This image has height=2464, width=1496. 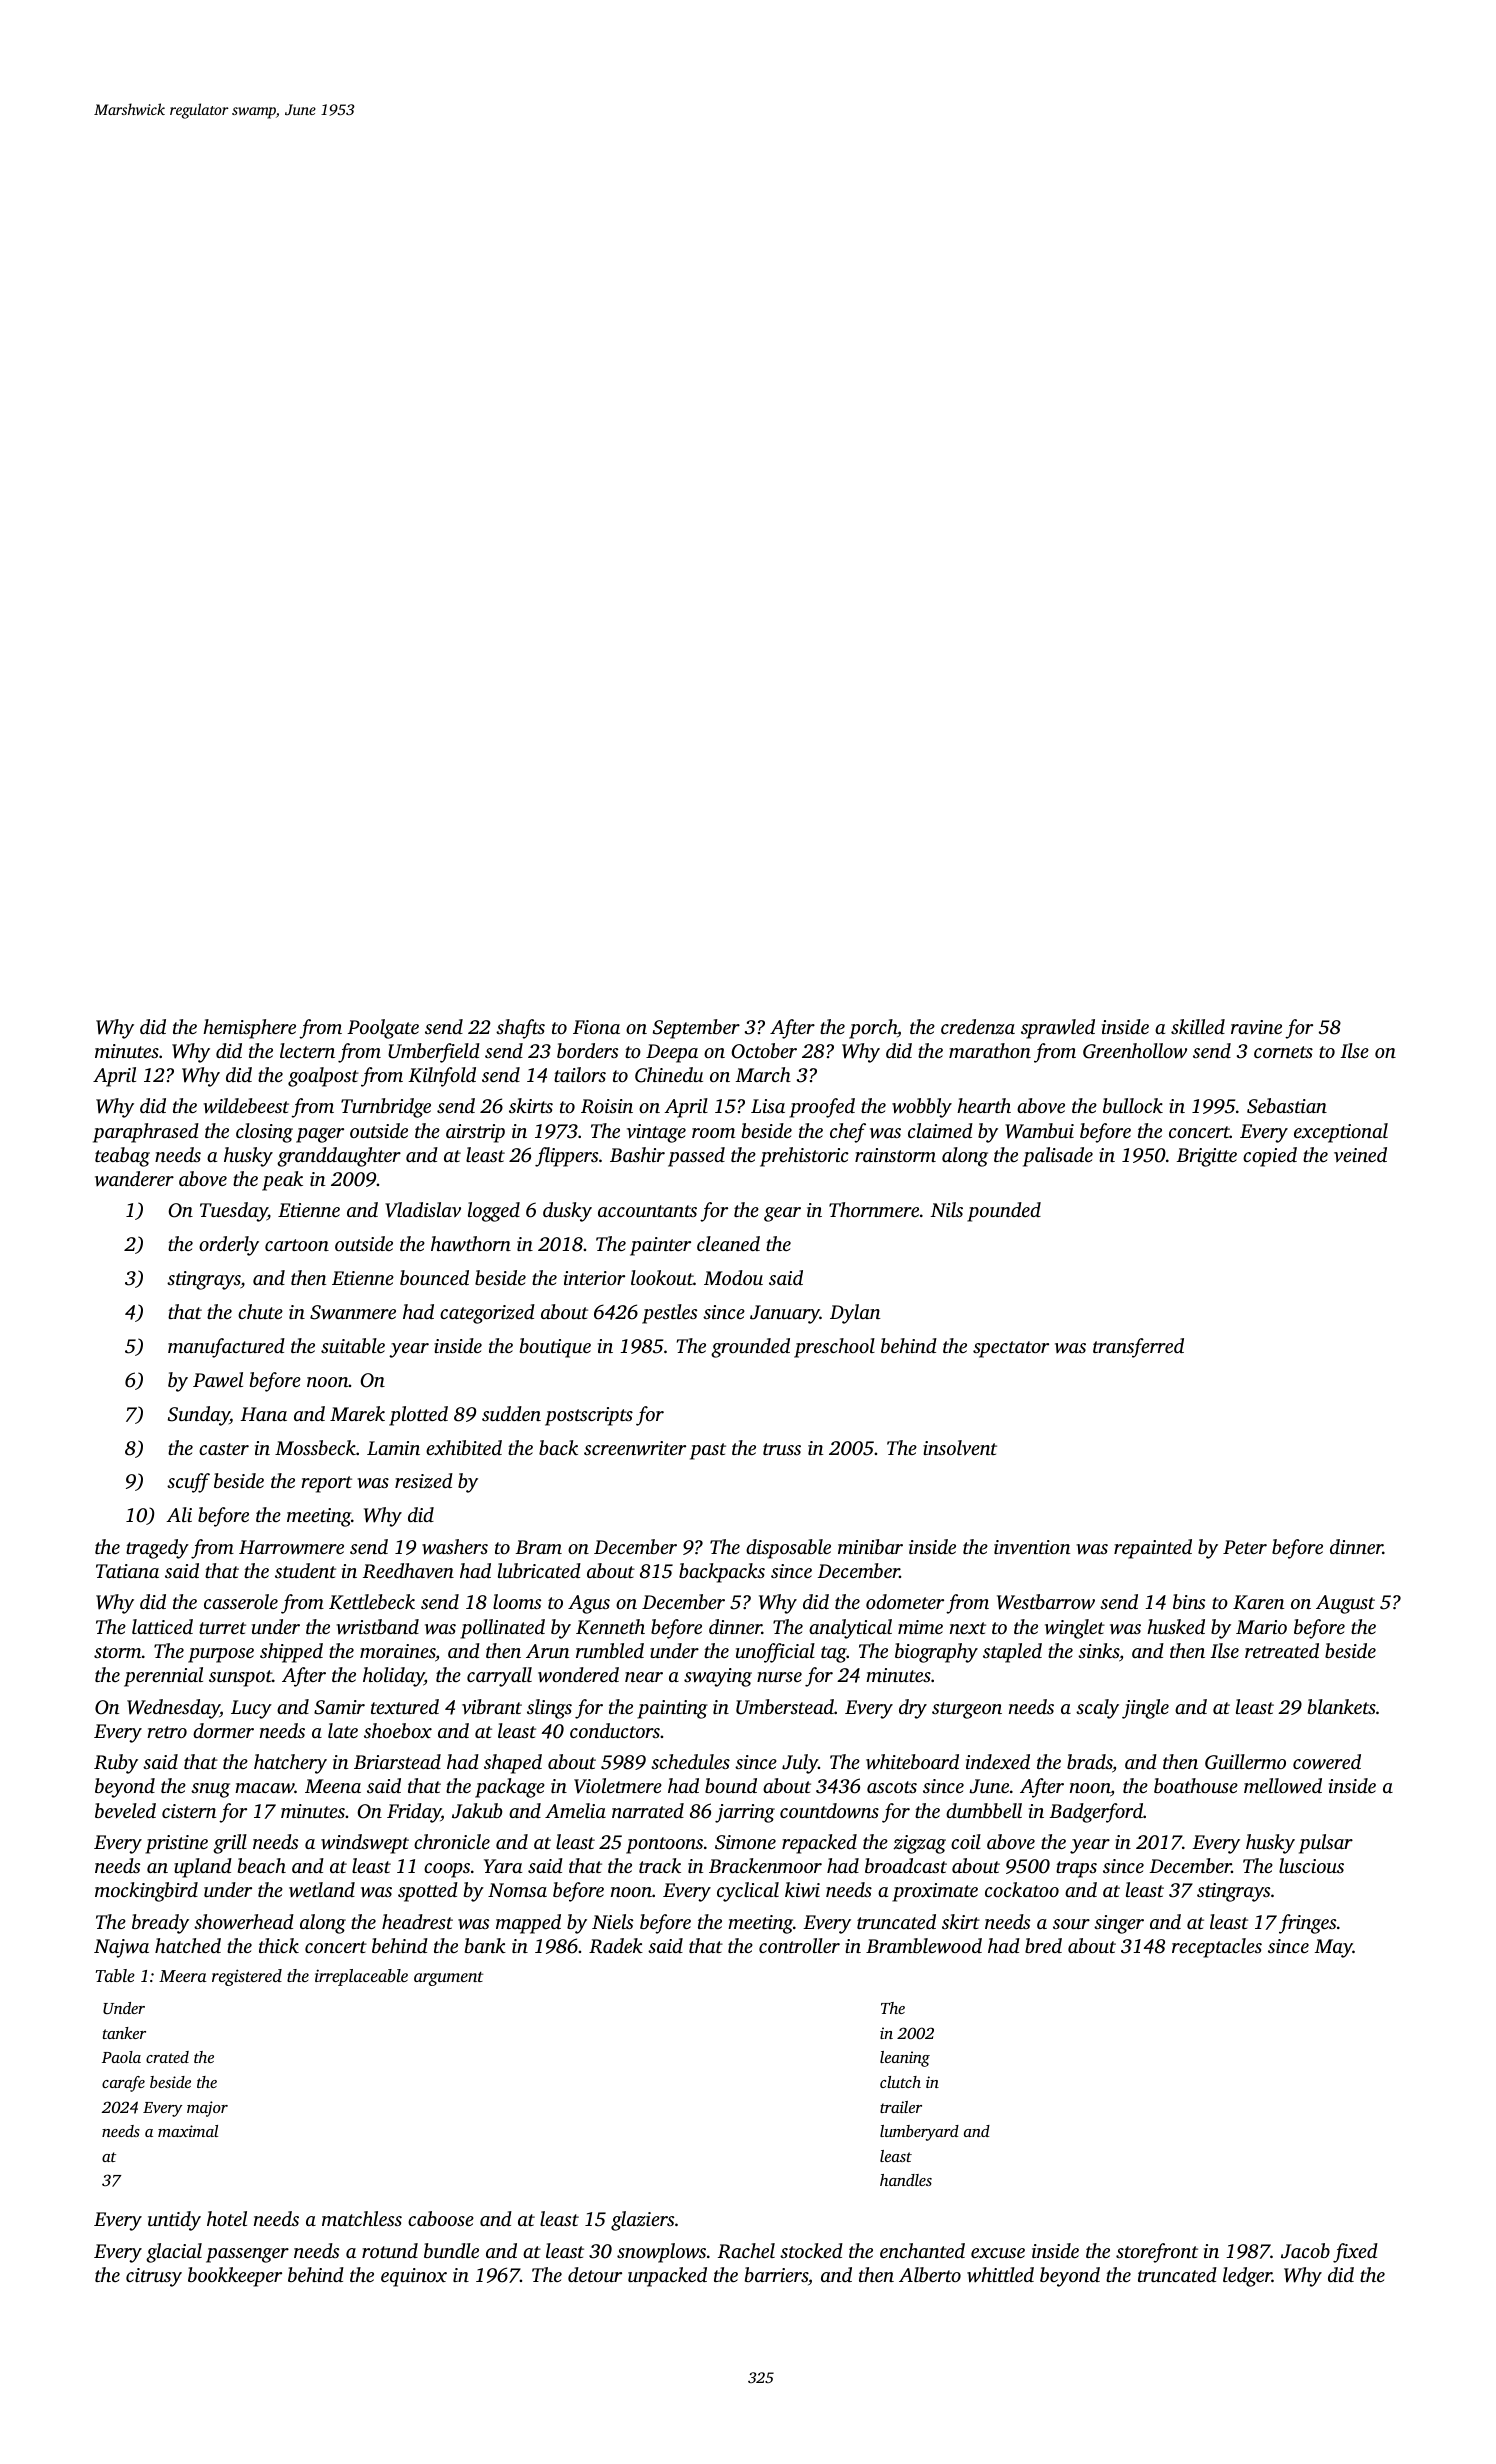 What do you see at coordinates (1198, 1026) in the image?
I see `skilled` at bounding box center [1198, 1026].
